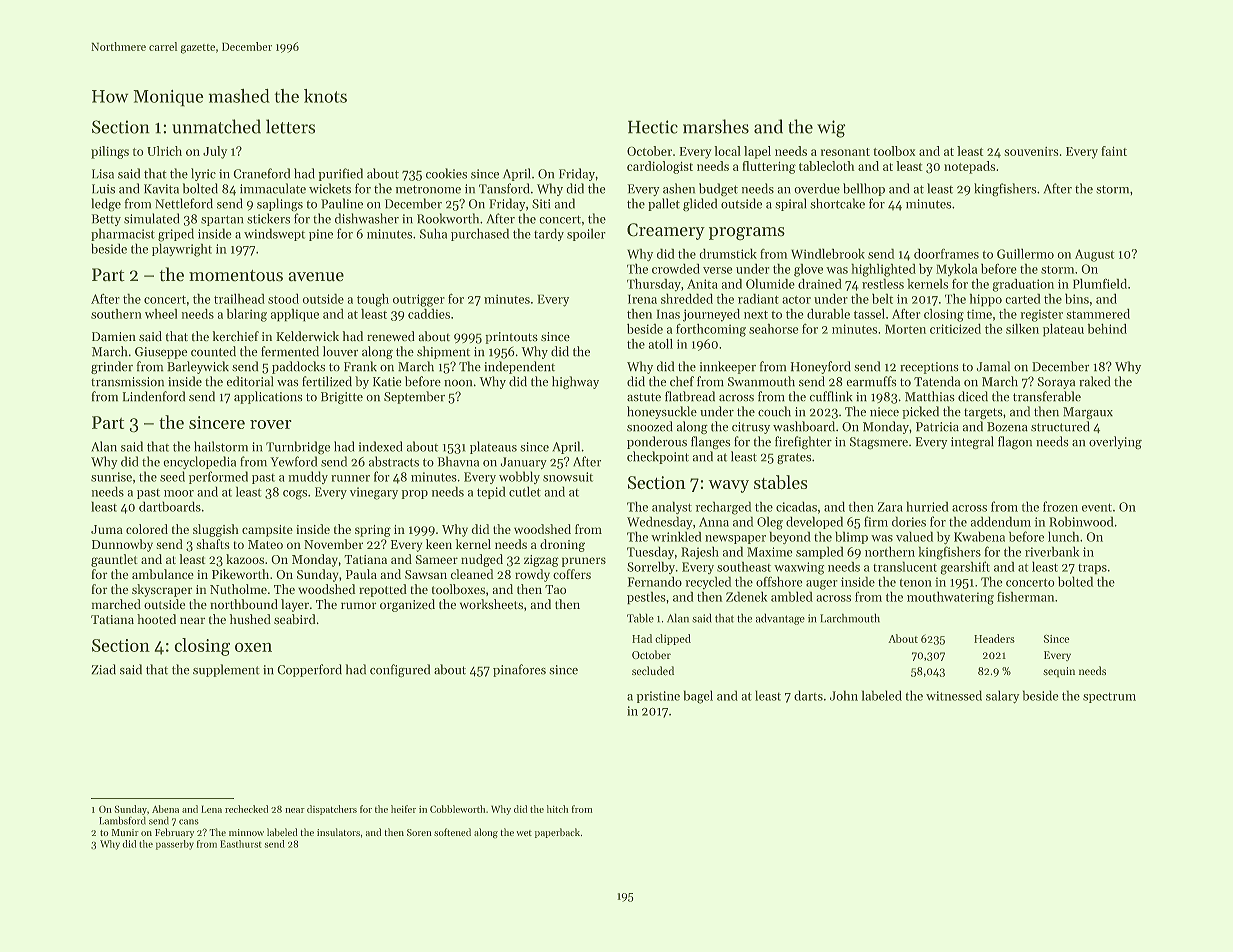 The width and height of the page is (1233, 952). I want to click on salary, so click(1002, 696).
